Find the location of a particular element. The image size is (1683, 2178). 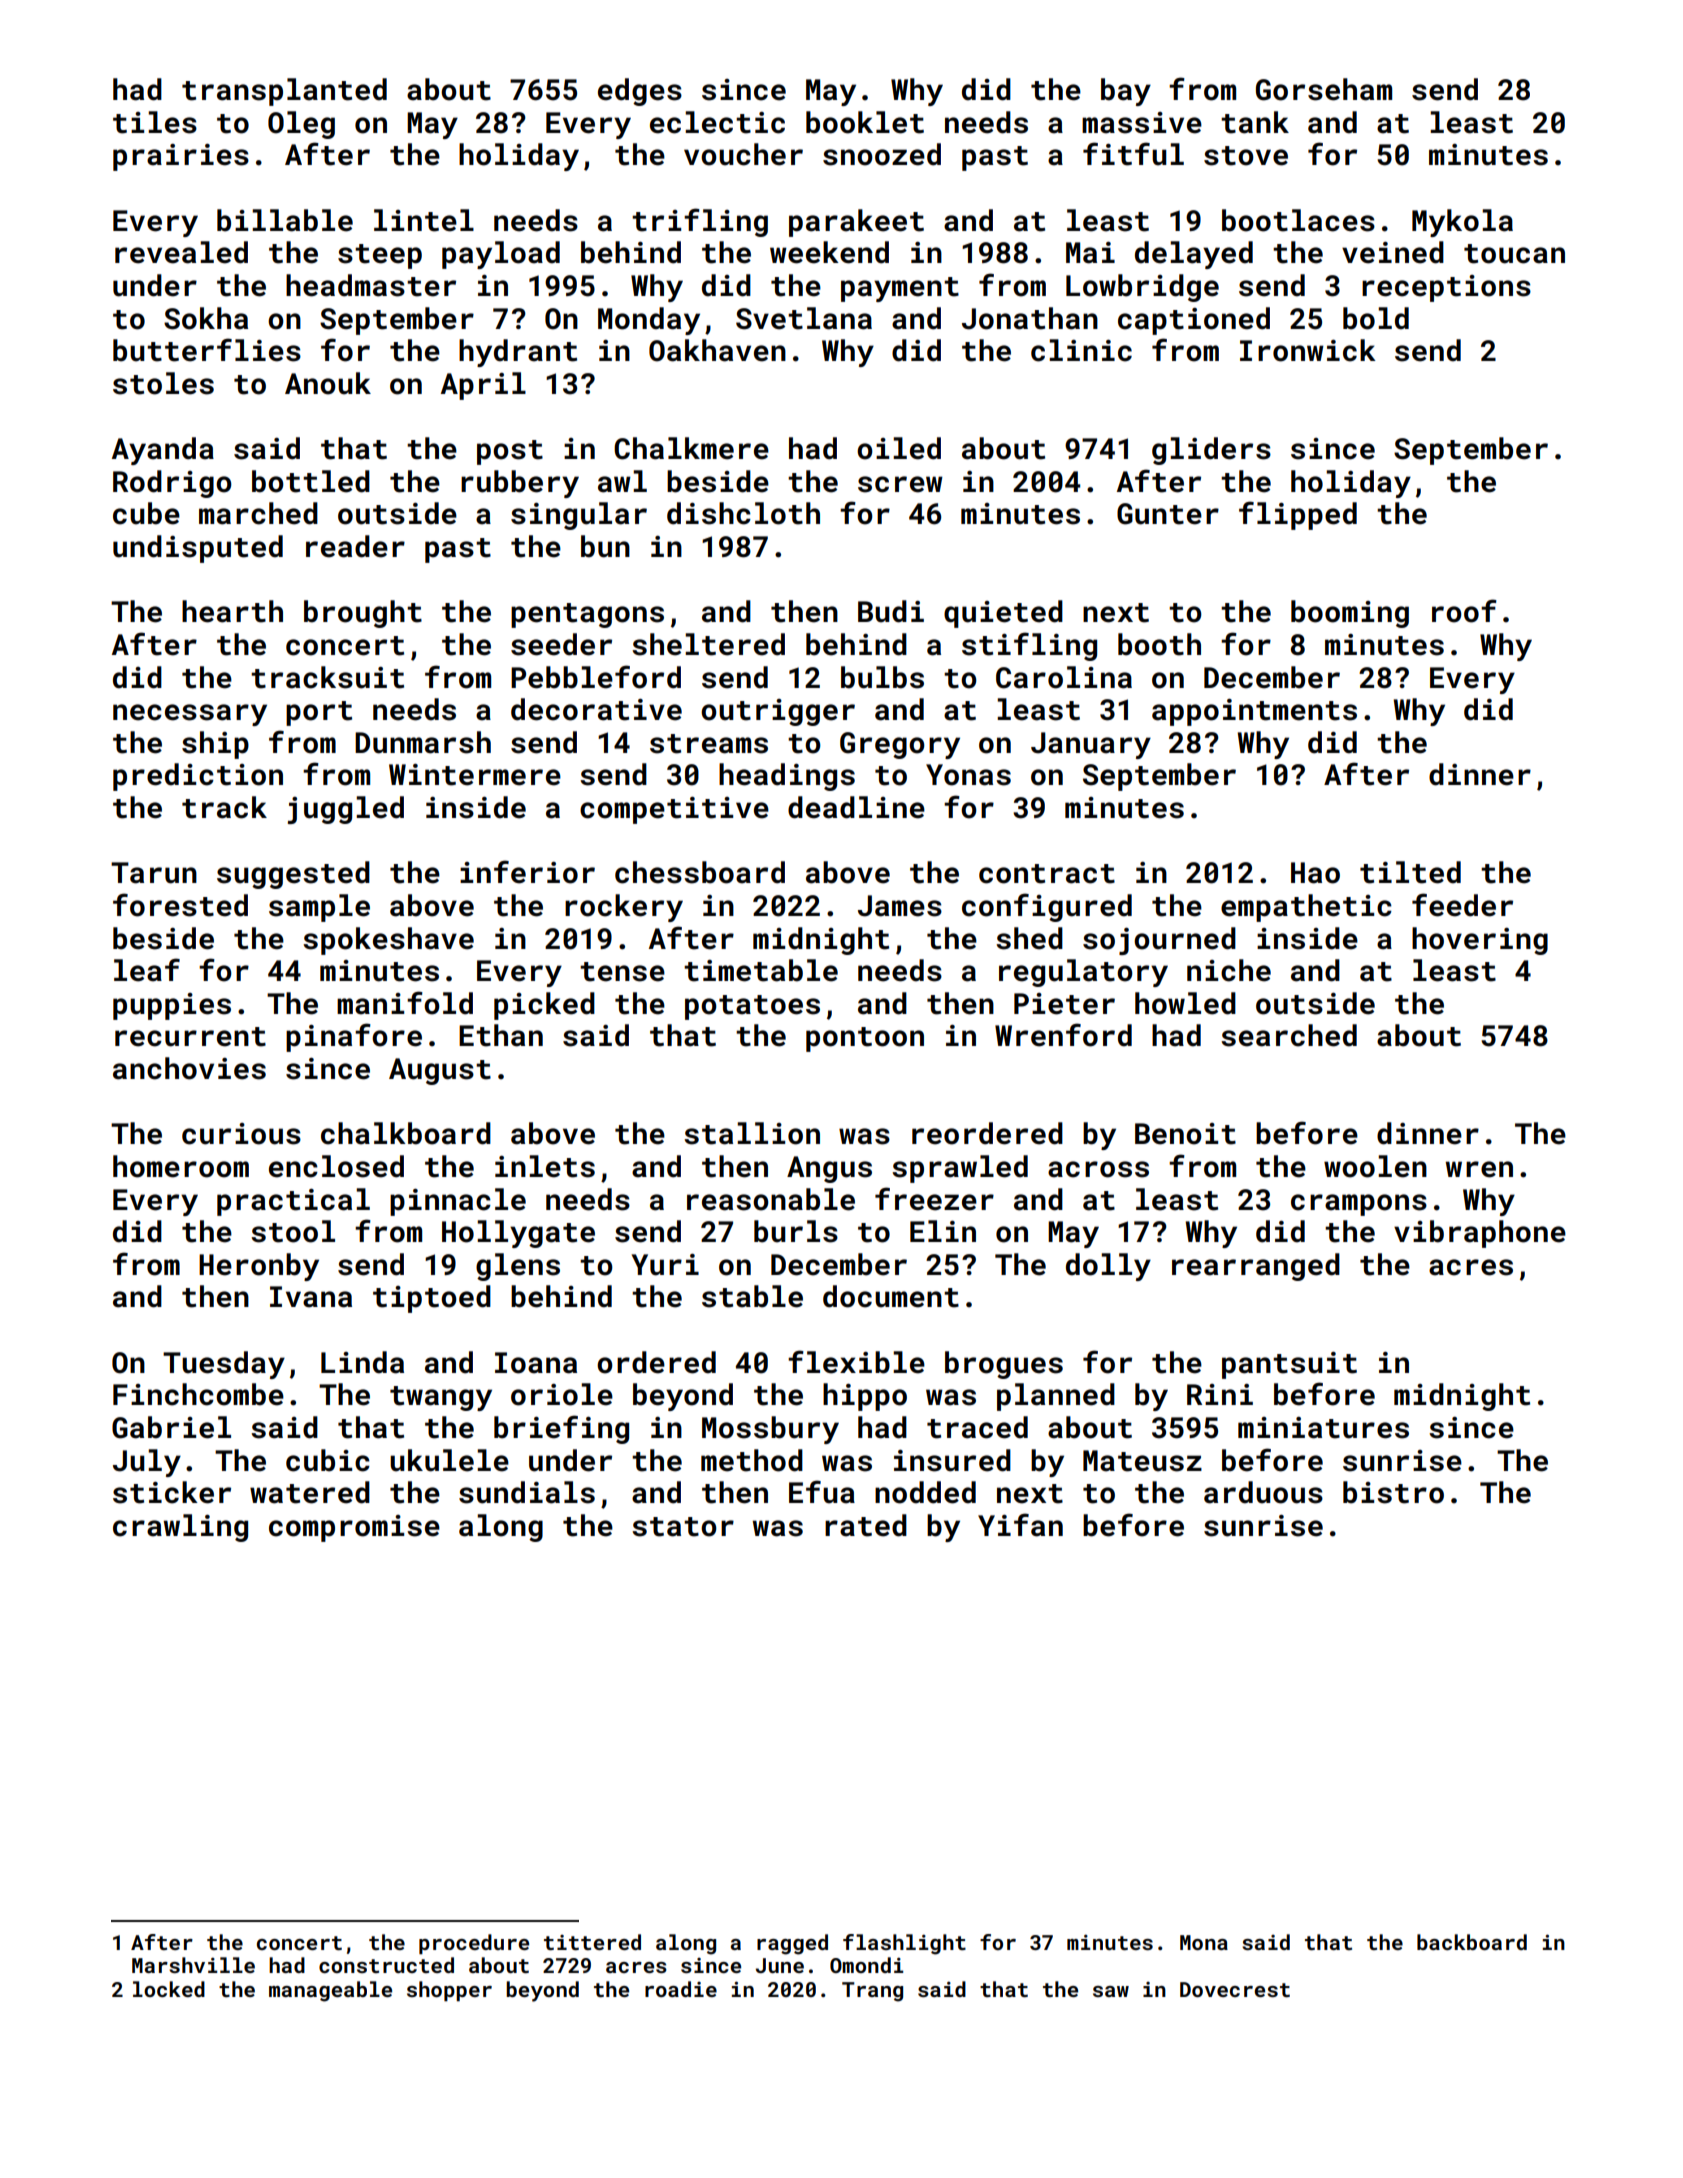

Dovecrest is located at coordinates (1235, 1989).
